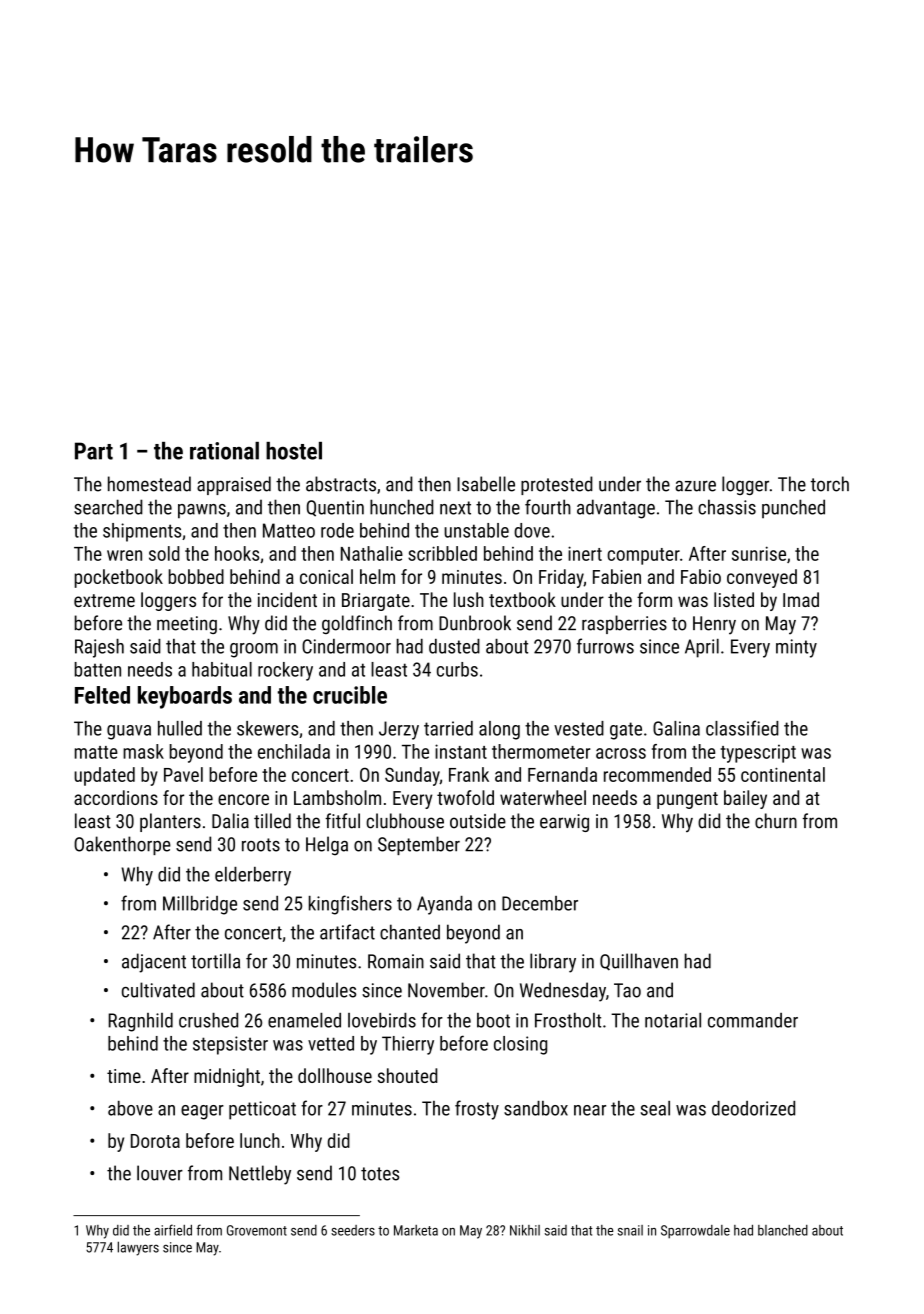 Image resolution: width=924 pixels, height=1314 pixels. I want to click on goldfinch, so click(357, 624).
